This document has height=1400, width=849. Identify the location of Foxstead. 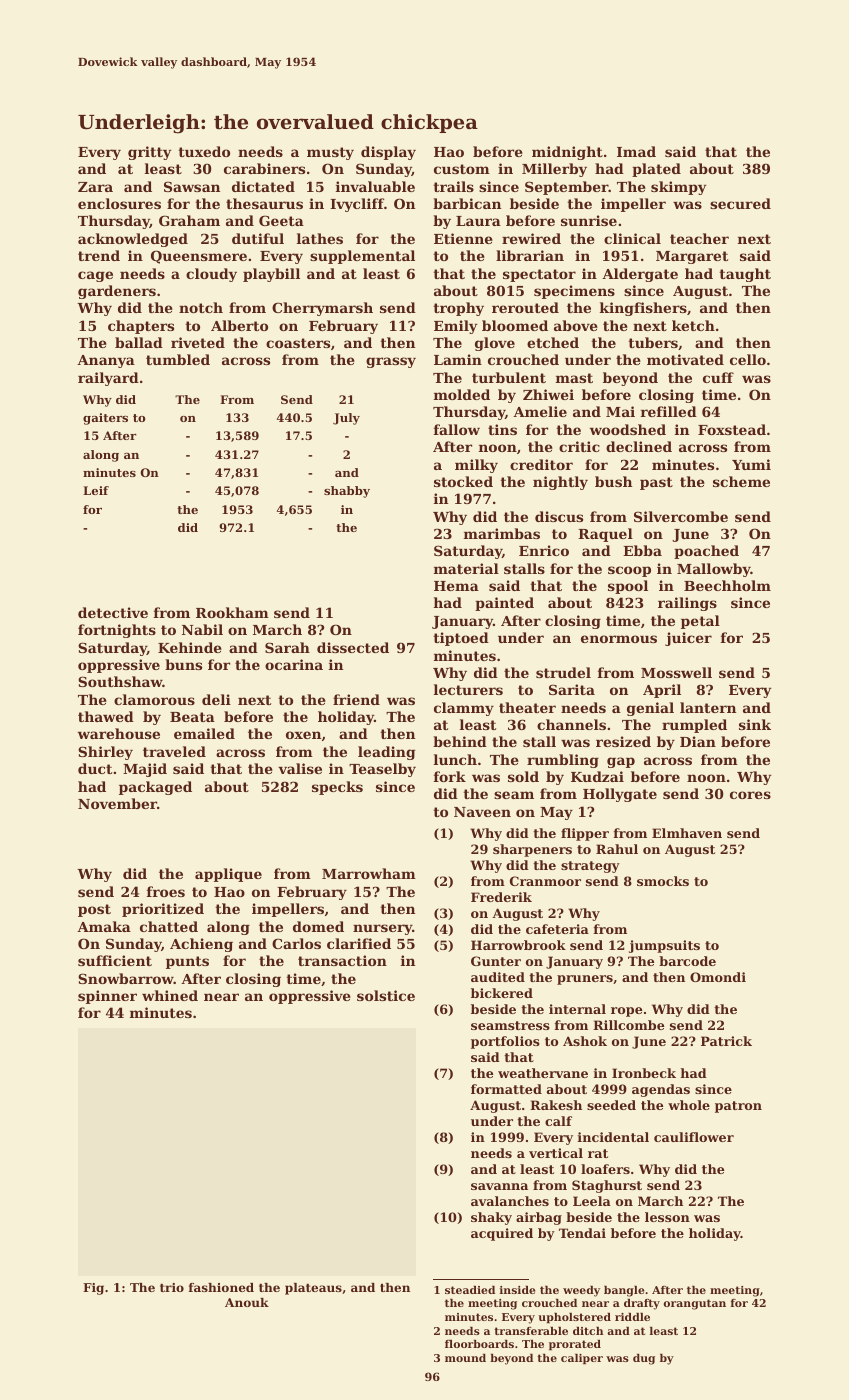
(732, 429).
